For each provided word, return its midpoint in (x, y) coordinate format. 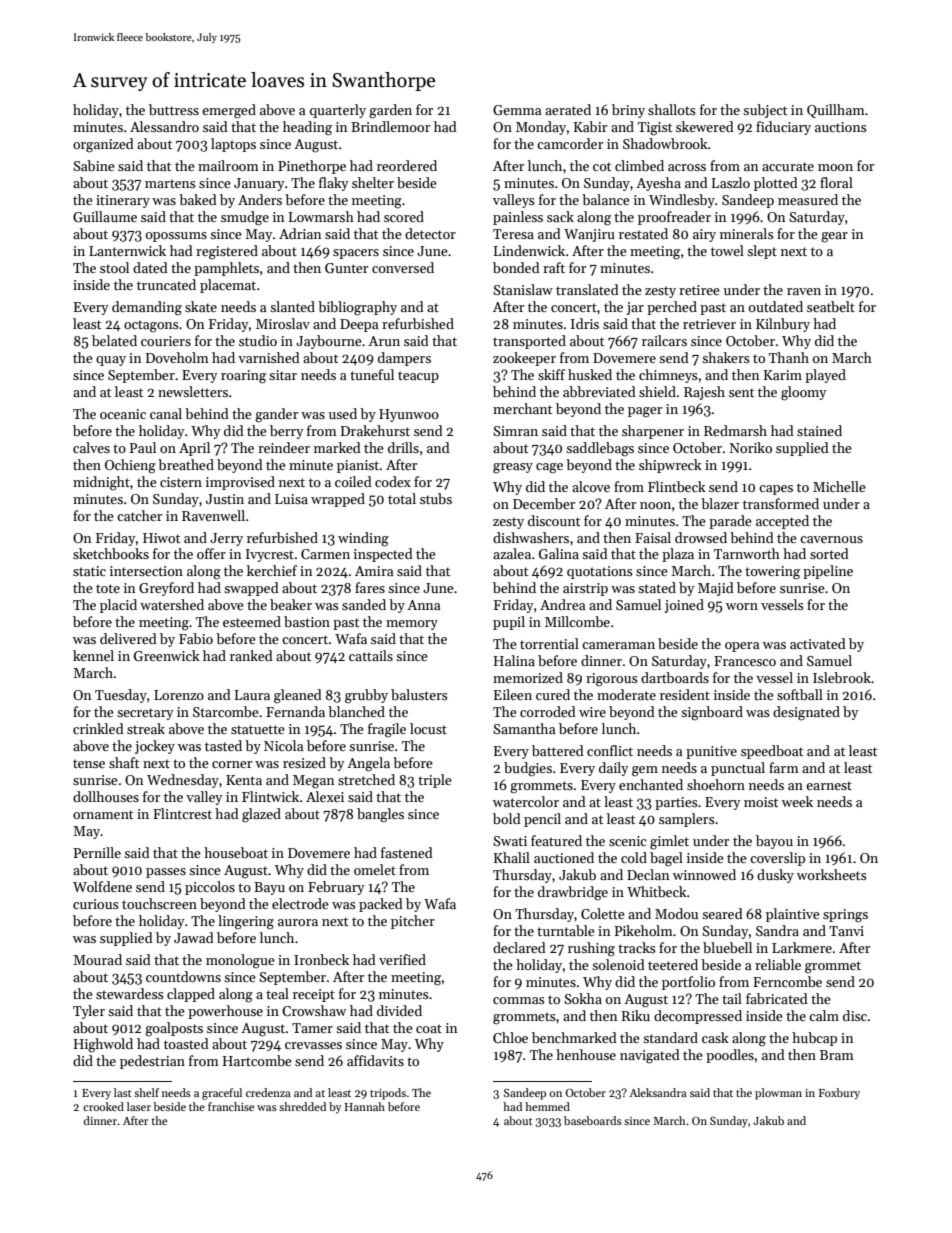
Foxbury (839, 1094)
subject (765, 111)
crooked (103, 1106)
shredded (302, 1106)
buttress (174, 109)
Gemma (517, 110)
